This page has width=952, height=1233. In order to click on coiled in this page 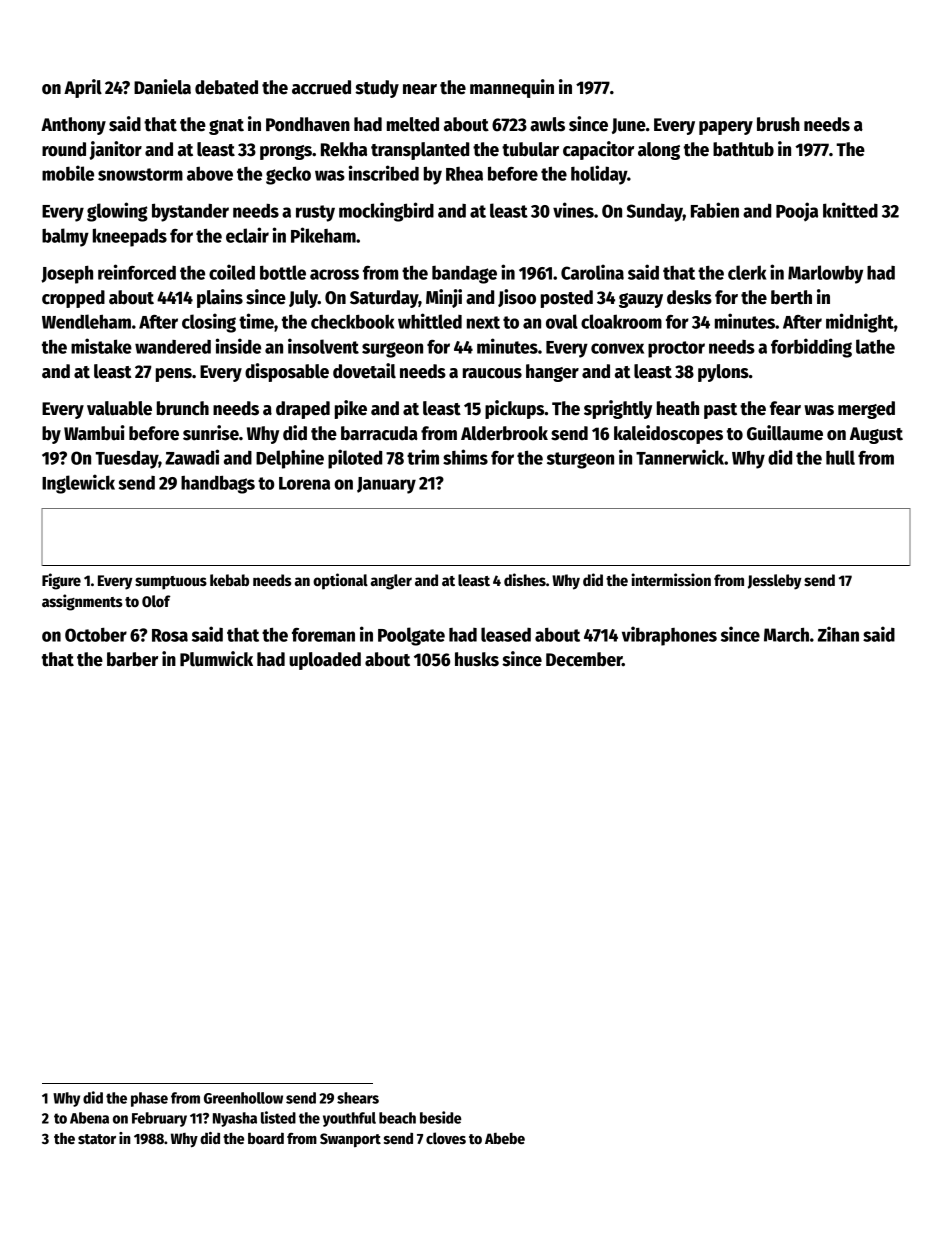, I will do `click(232, 272)`.
